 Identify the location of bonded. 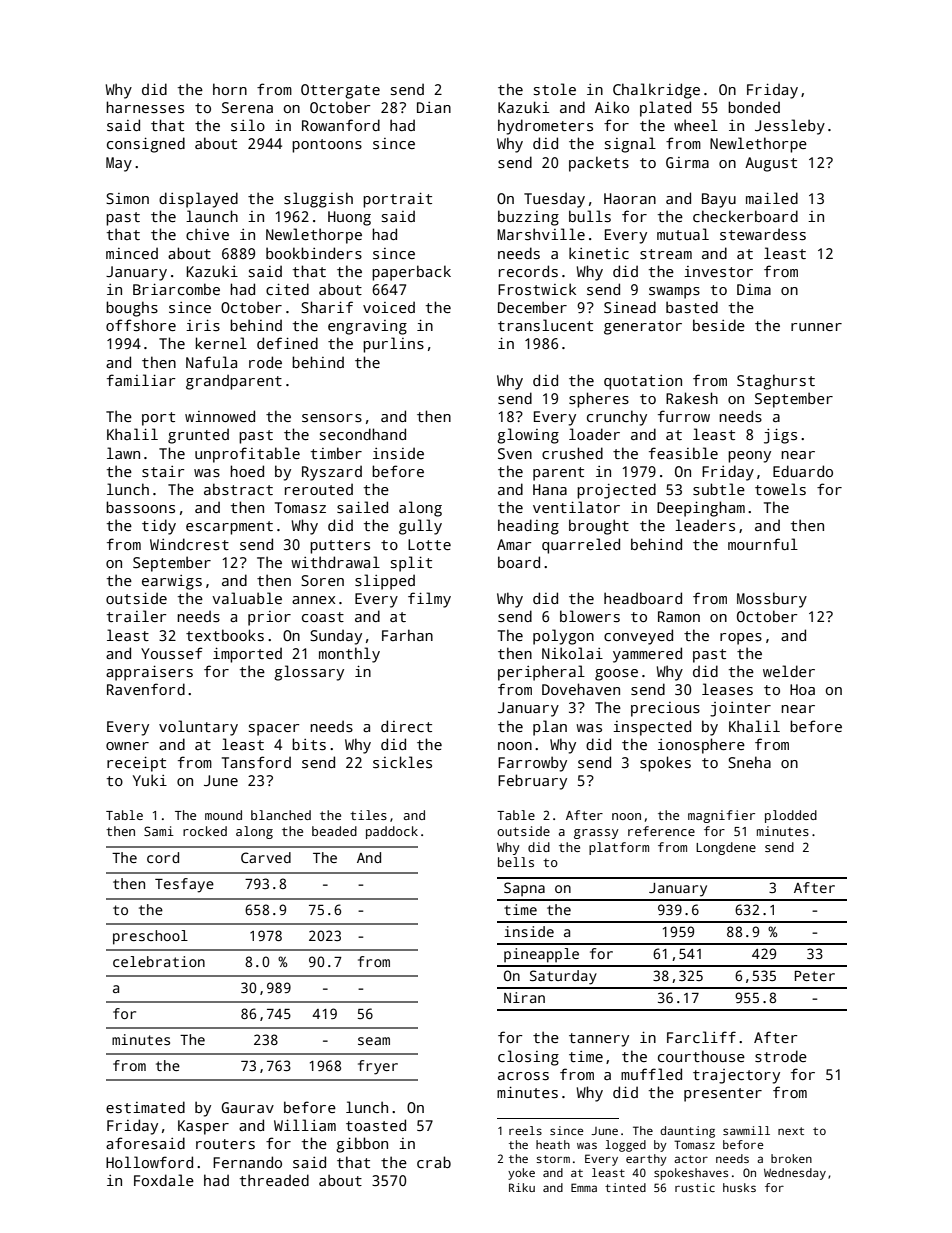
(754, 107).
